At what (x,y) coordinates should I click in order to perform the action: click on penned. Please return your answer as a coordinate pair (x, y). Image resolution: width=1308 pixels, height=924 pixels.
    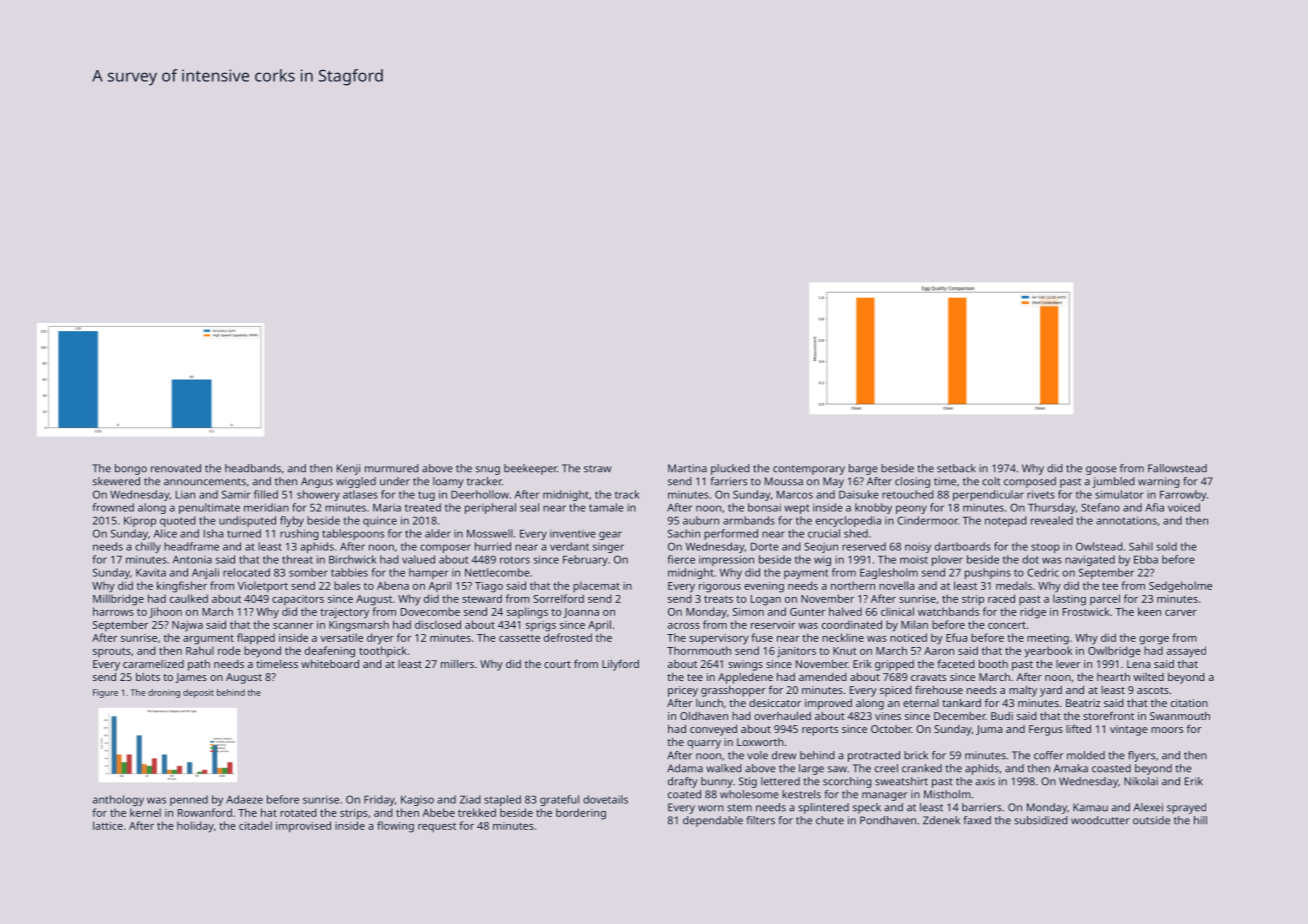
    Looking at the image, I should click on (189, 800).
